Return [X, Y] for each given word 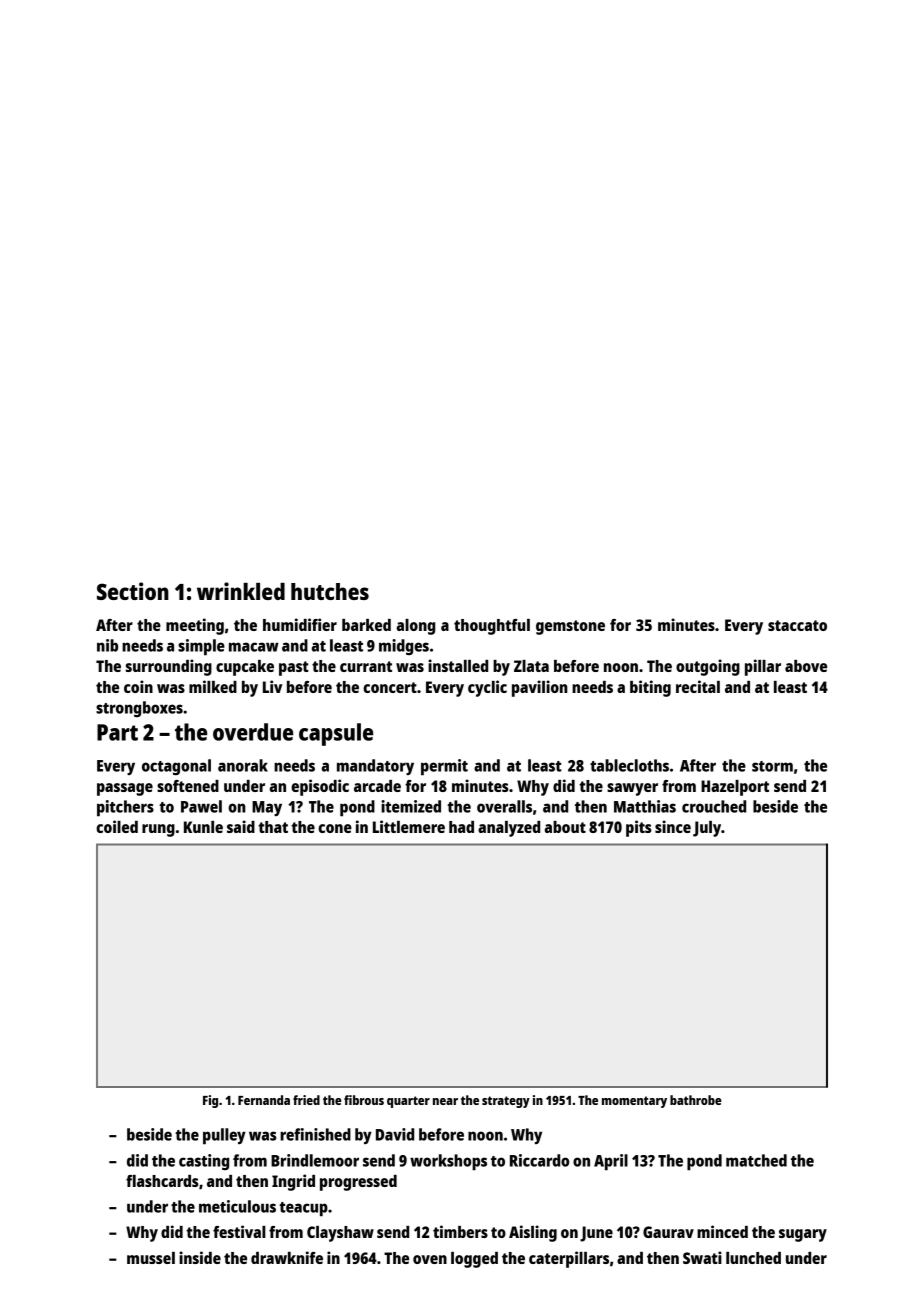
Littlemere [409, 826]
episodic [320, 787]
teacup [303, 1209]
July [707, 829]
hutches [330, 591]
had [461, 827]
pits [639, 828]
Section [133, 591]
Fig [210, 1101]
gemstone [570, 627]
